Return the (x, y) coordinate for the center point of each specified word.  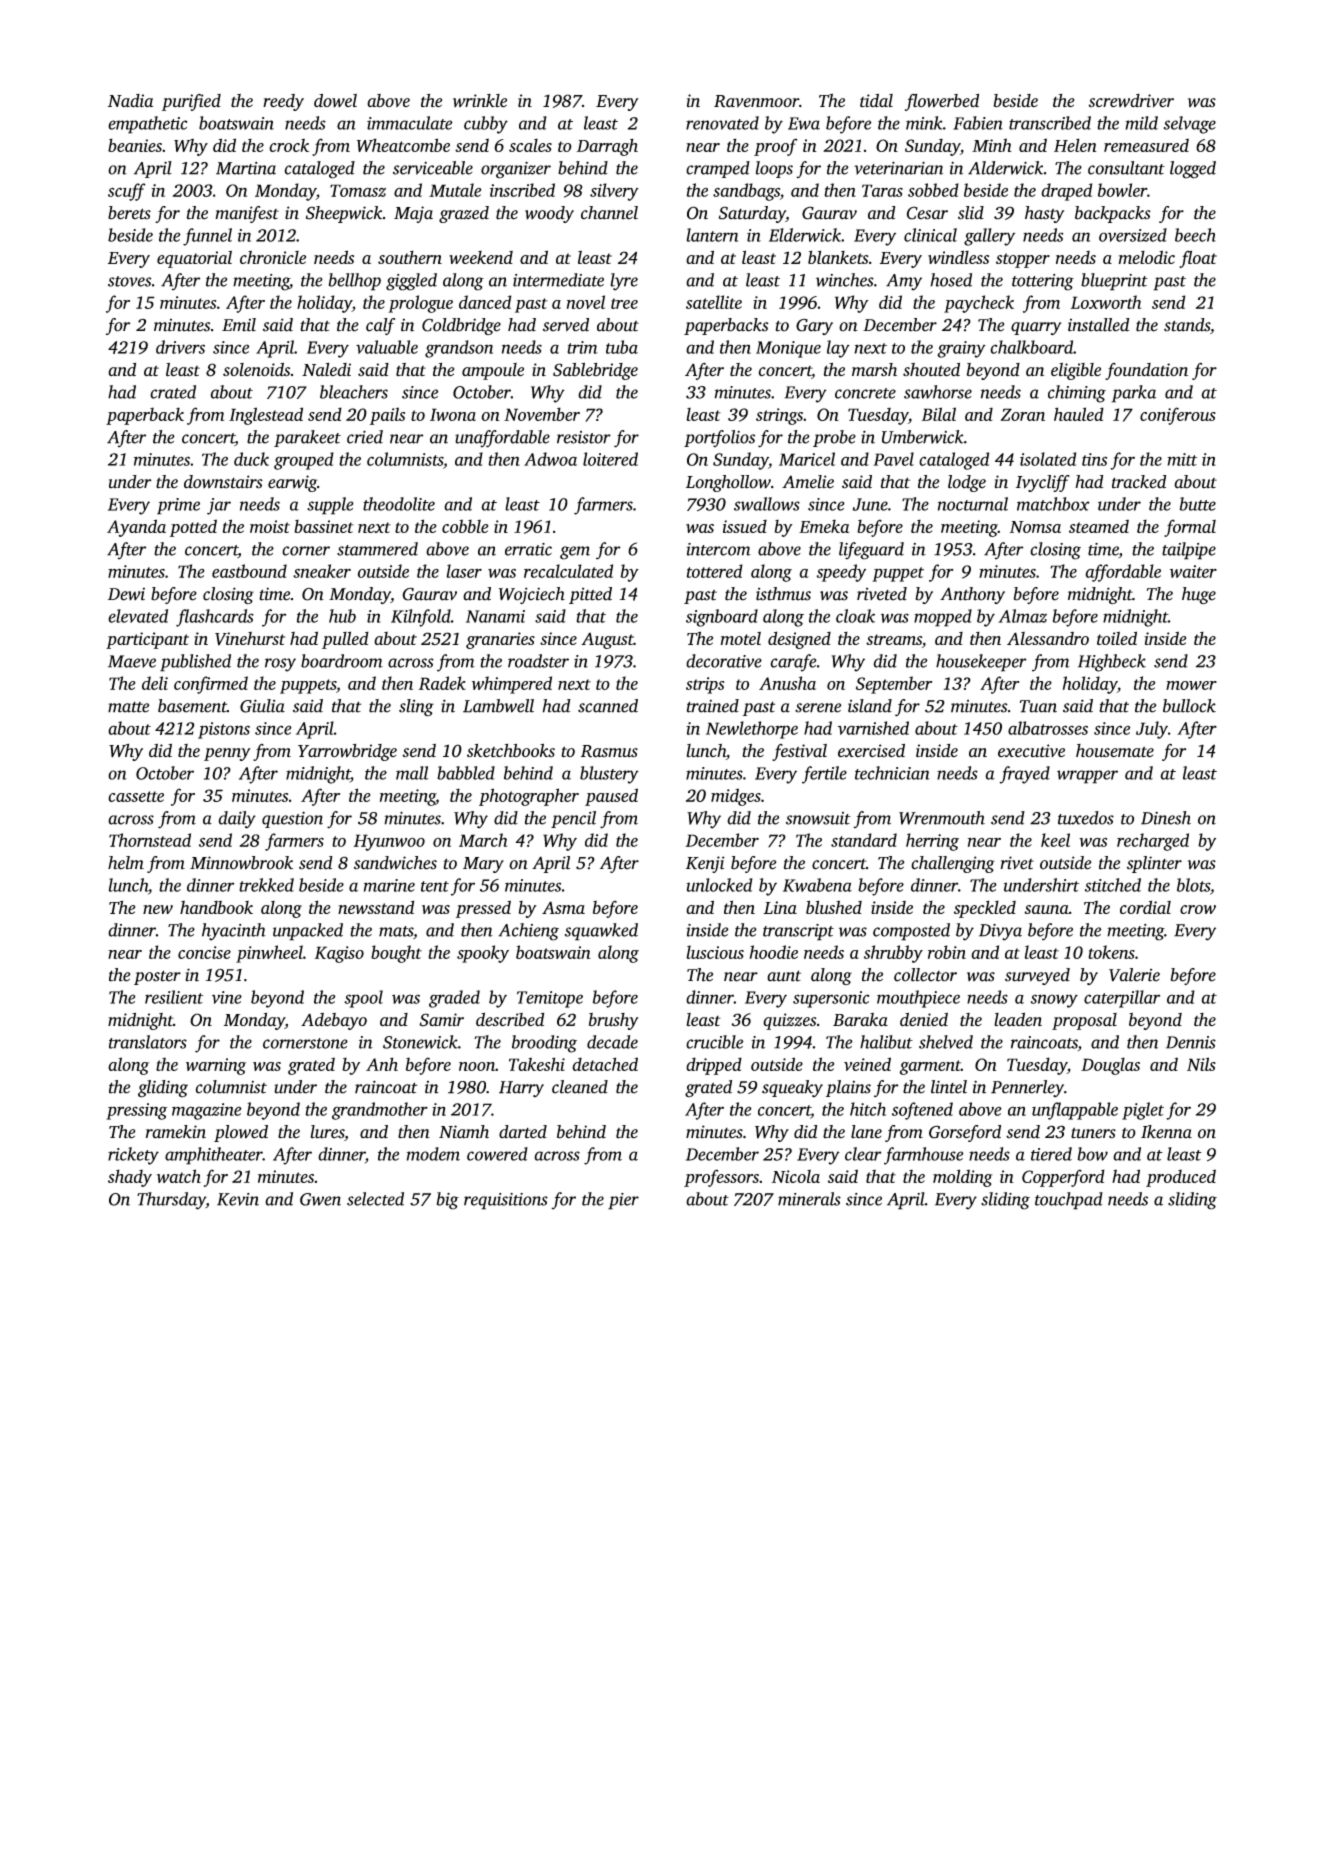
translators (148, 1042)
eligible (1076, 371)
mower (1191, 685)
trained (713, 706)
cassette (136, 796)
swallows (767, 504)
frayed (1024, 775)
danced (485, 302)
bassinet (324, 526)
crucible (714, 1042)
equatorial (194, 259)
